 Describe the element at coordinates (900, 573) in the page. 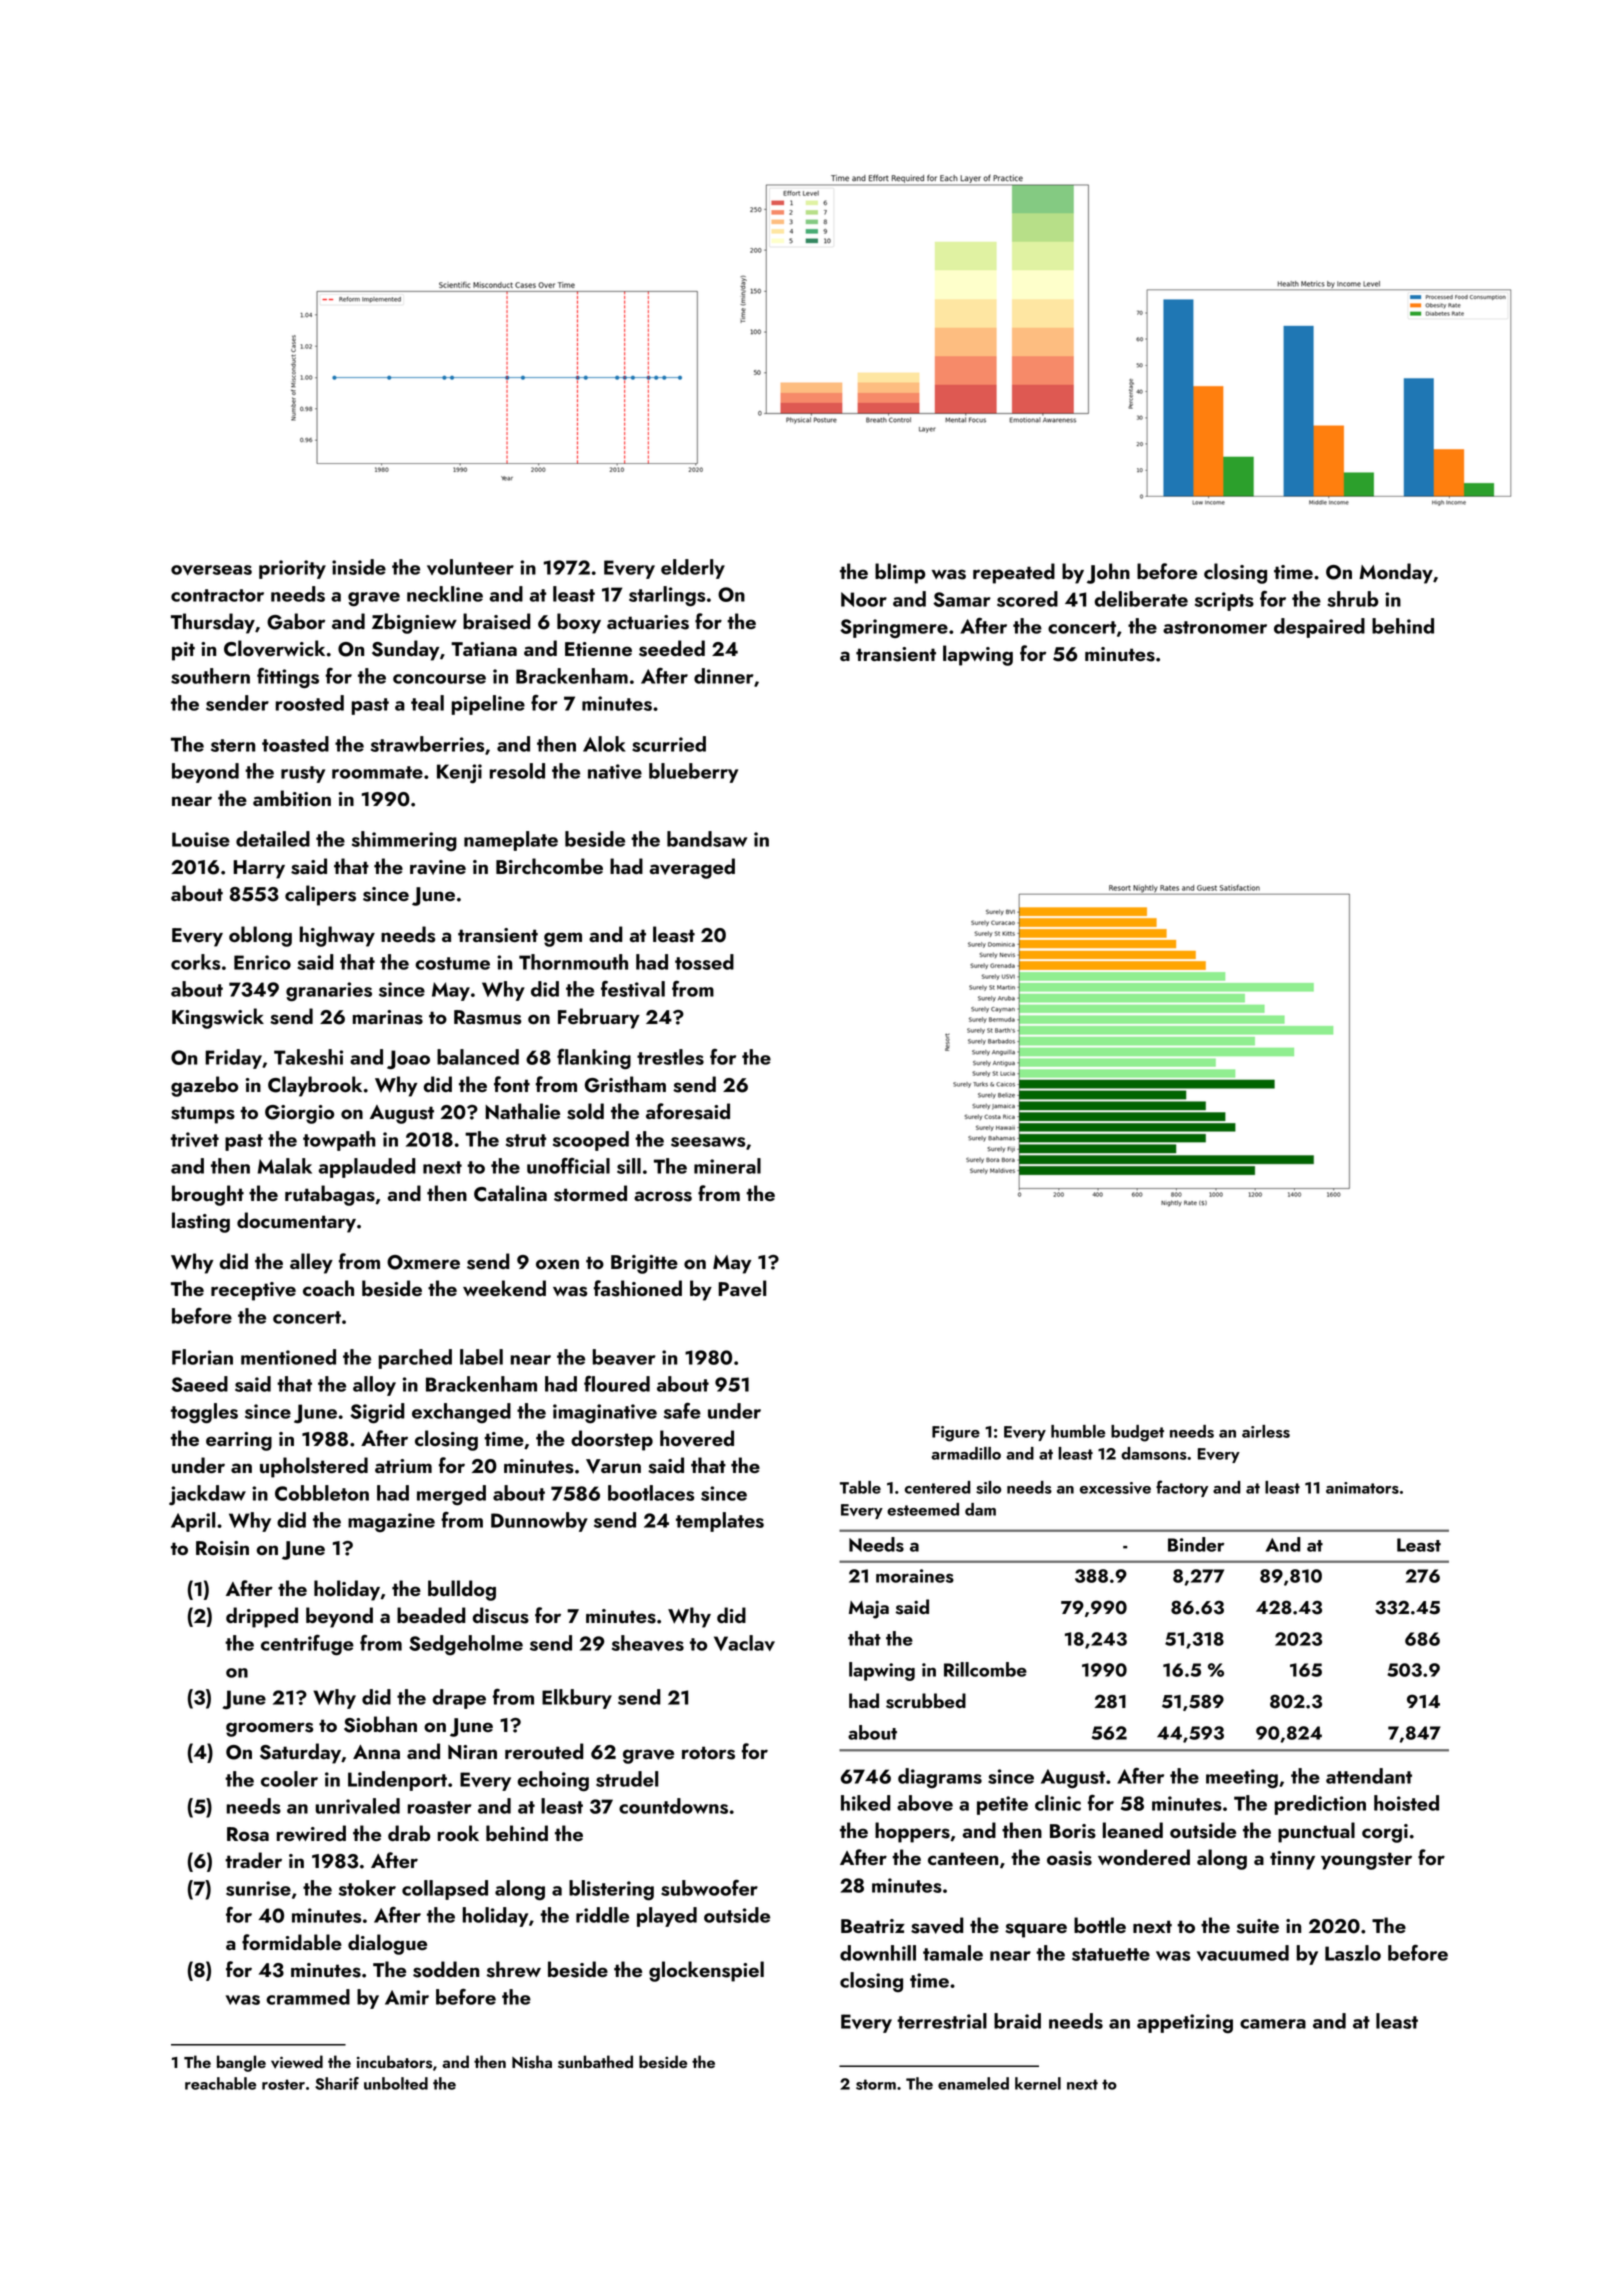

I see `blimp` at that location.
